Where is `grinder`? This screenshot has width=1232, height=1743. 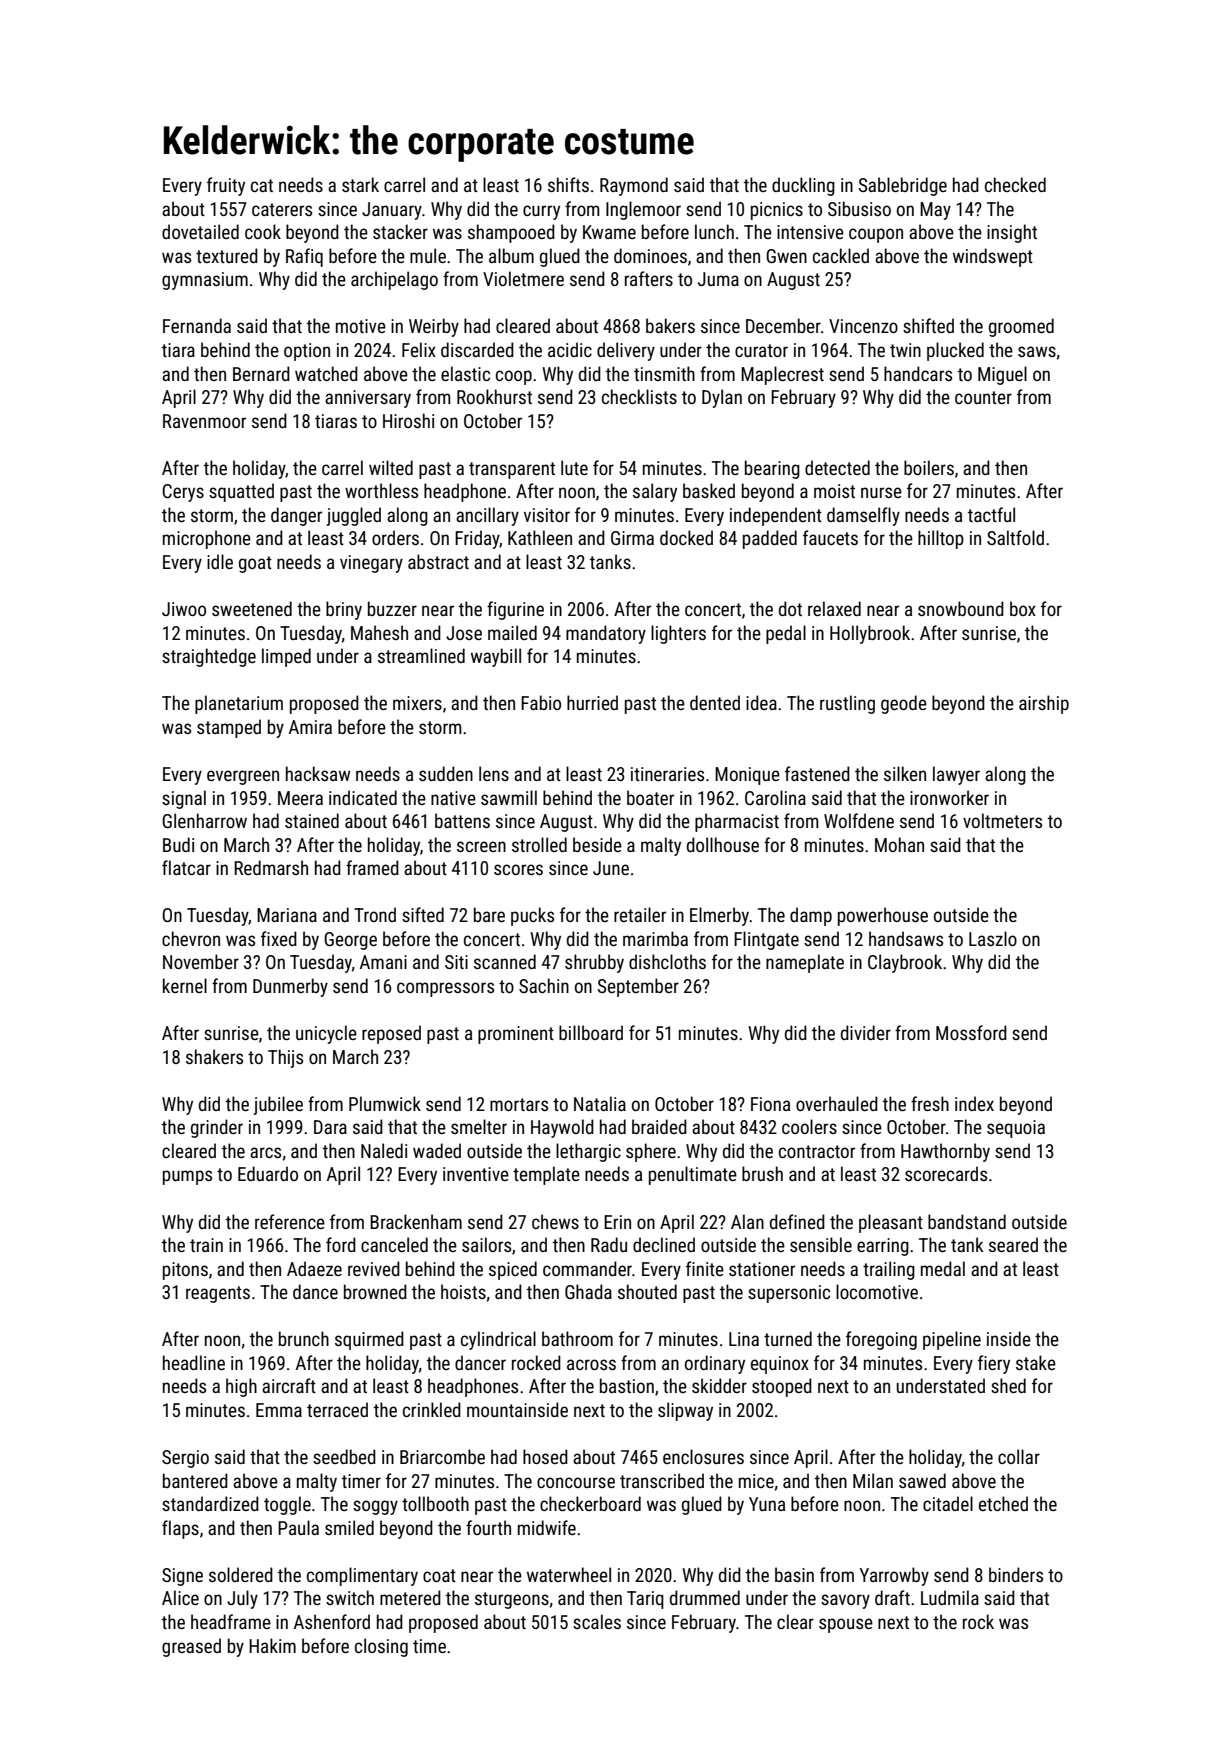 grinder is located at coordinates (217, 1128).
